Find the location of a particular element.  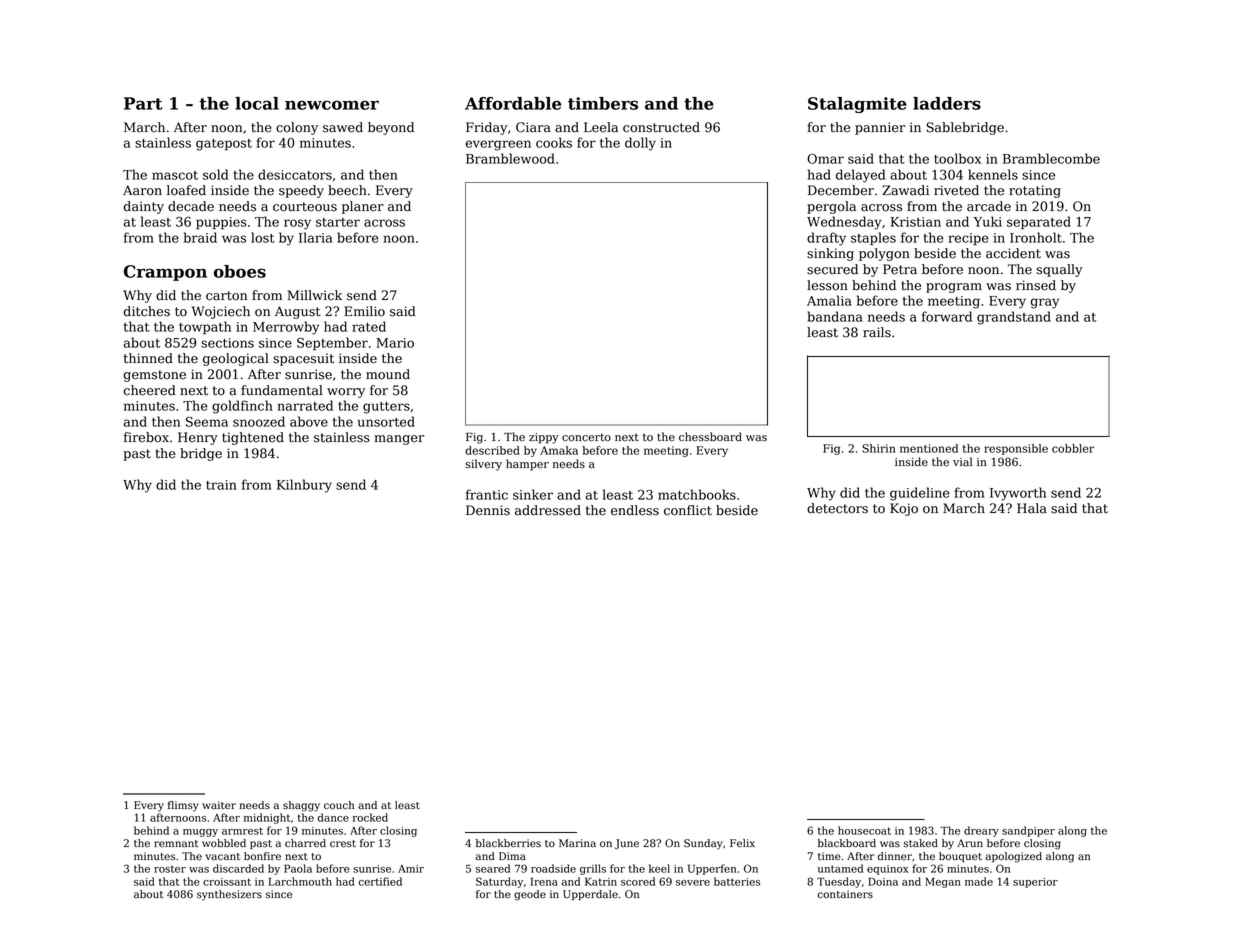

containers is located at coordinates (845, 894).
